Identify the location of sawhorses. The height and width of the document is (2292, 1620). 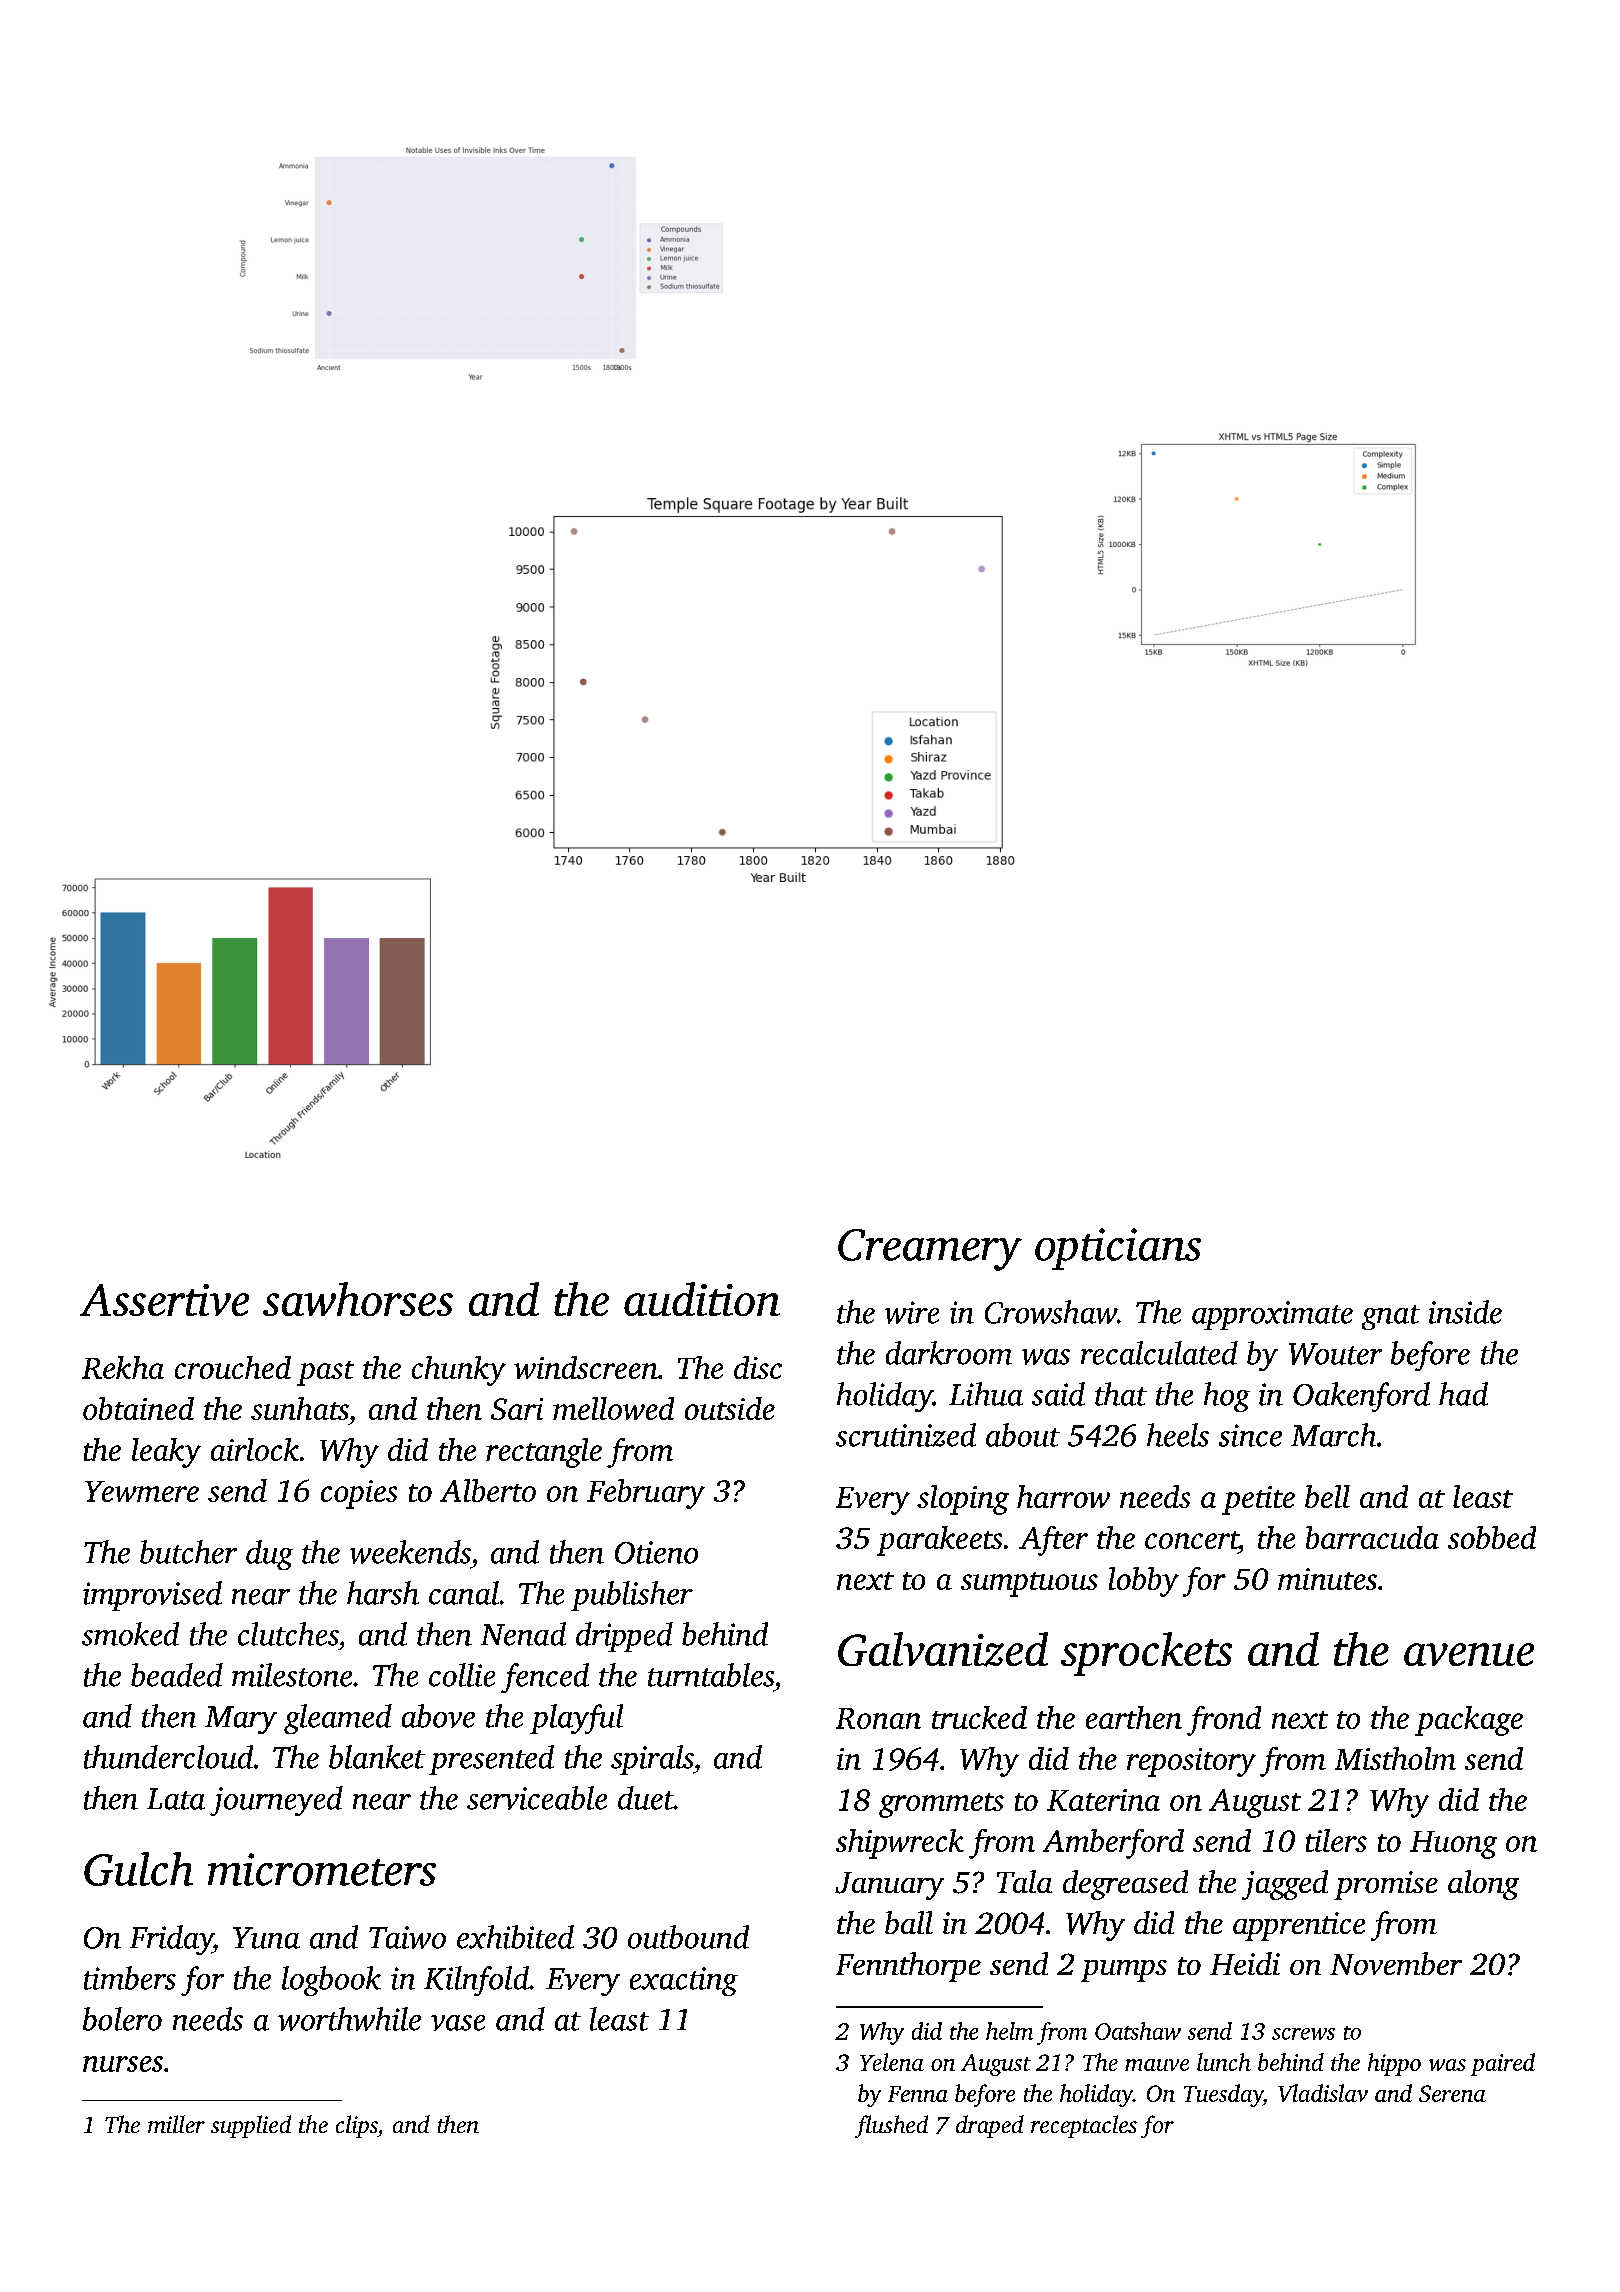
(358, 1299).
